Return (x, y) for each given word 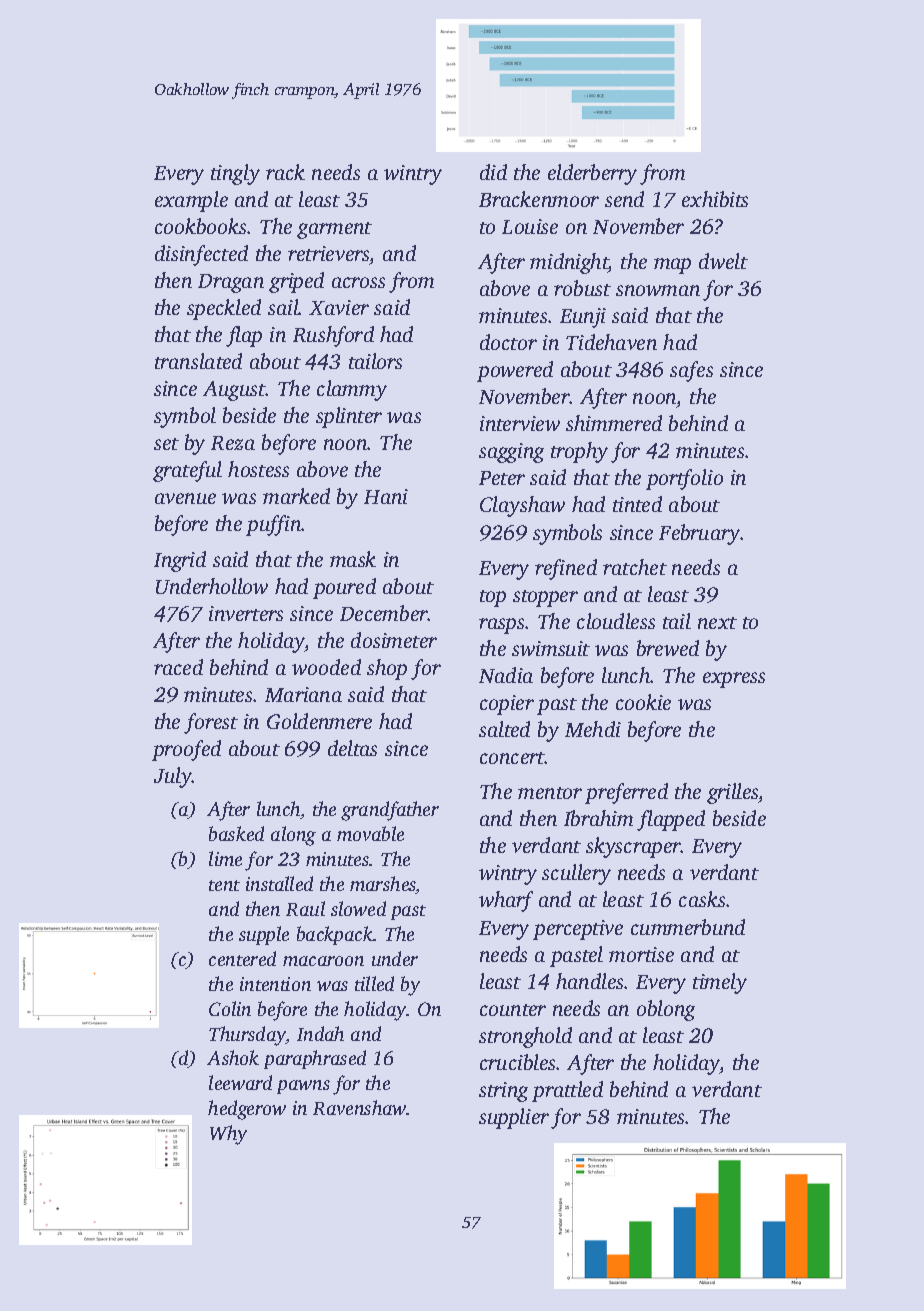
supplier (514, 1118)
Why (228, 1135)
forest (211, 723)
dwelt (723, 261)
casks (702, 899)
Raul (305, 908)
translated (198, 361)
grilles (733, 793)
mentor (550, 793)
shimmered (614, 423)
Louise (530, 226)
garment (334, 230)
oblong (666, 1010)
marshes (383, 885)
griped (296, 282)
